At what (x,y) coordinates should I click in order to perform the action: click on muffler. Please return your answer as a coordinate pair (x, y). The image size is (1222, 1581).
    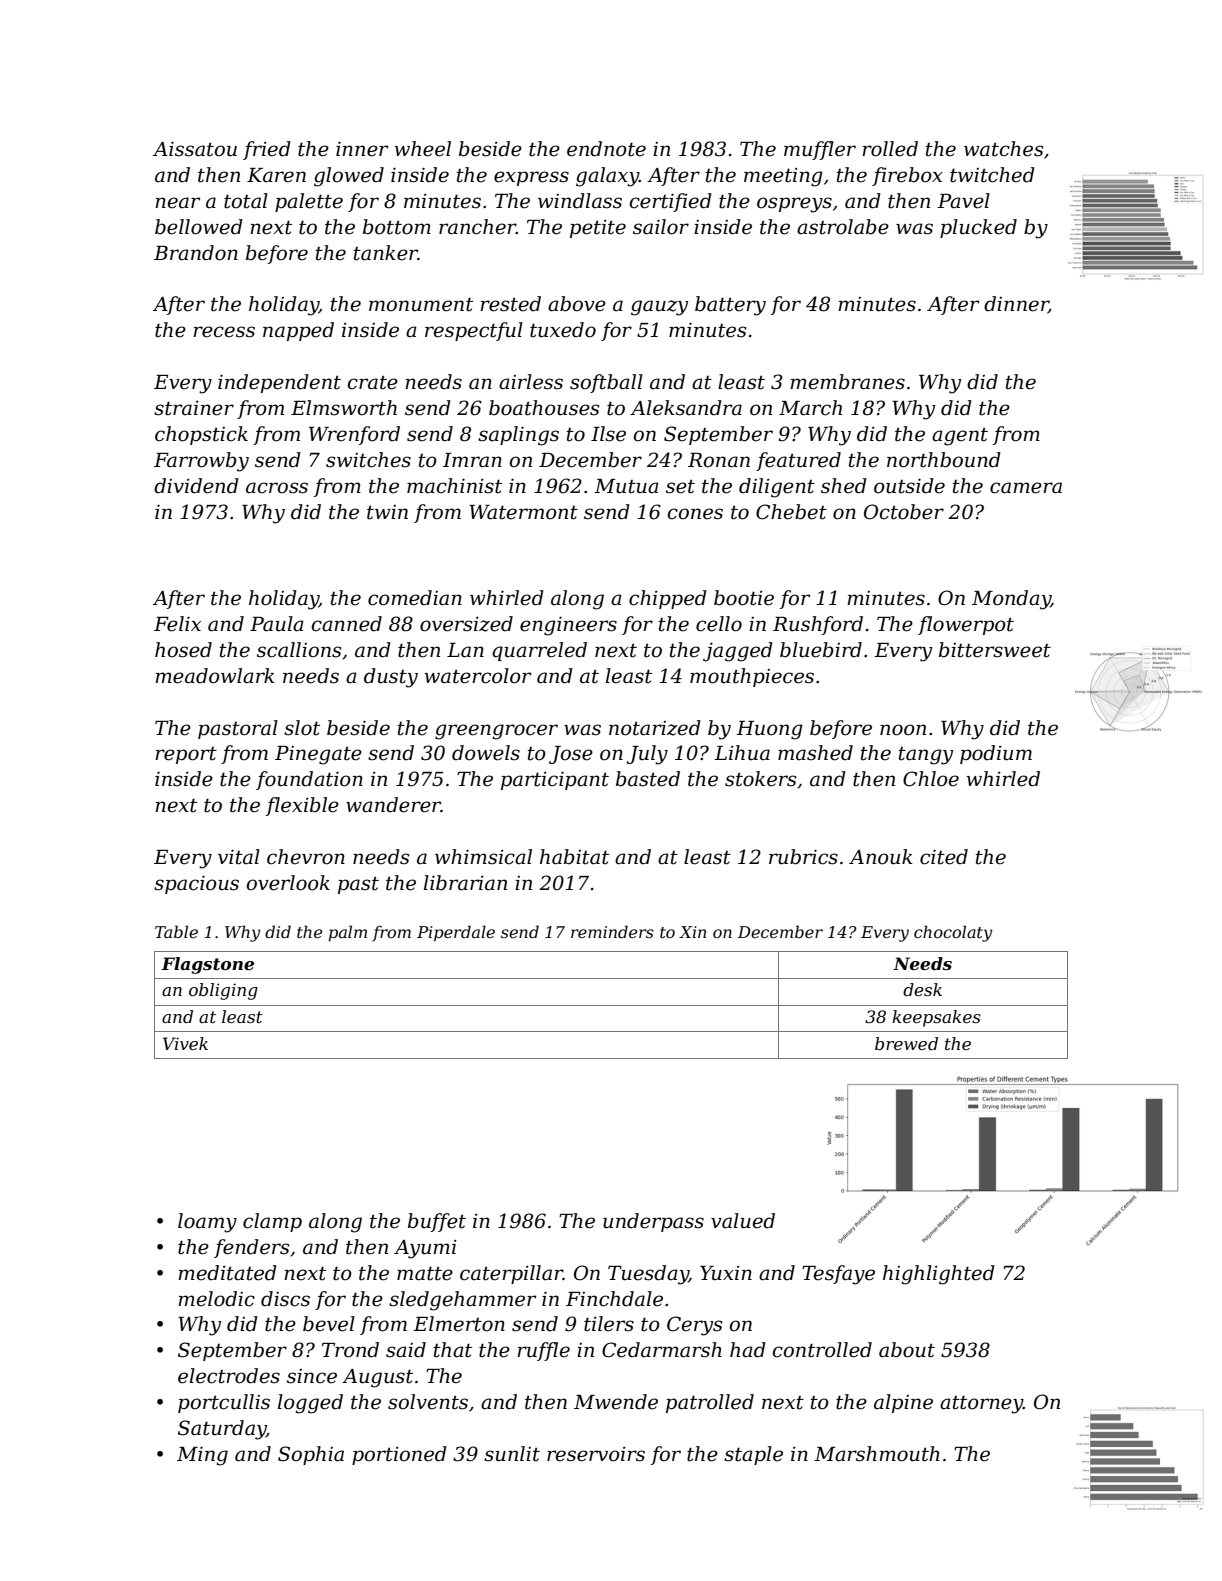
    Looking at the image, I should click on (820, 150).
